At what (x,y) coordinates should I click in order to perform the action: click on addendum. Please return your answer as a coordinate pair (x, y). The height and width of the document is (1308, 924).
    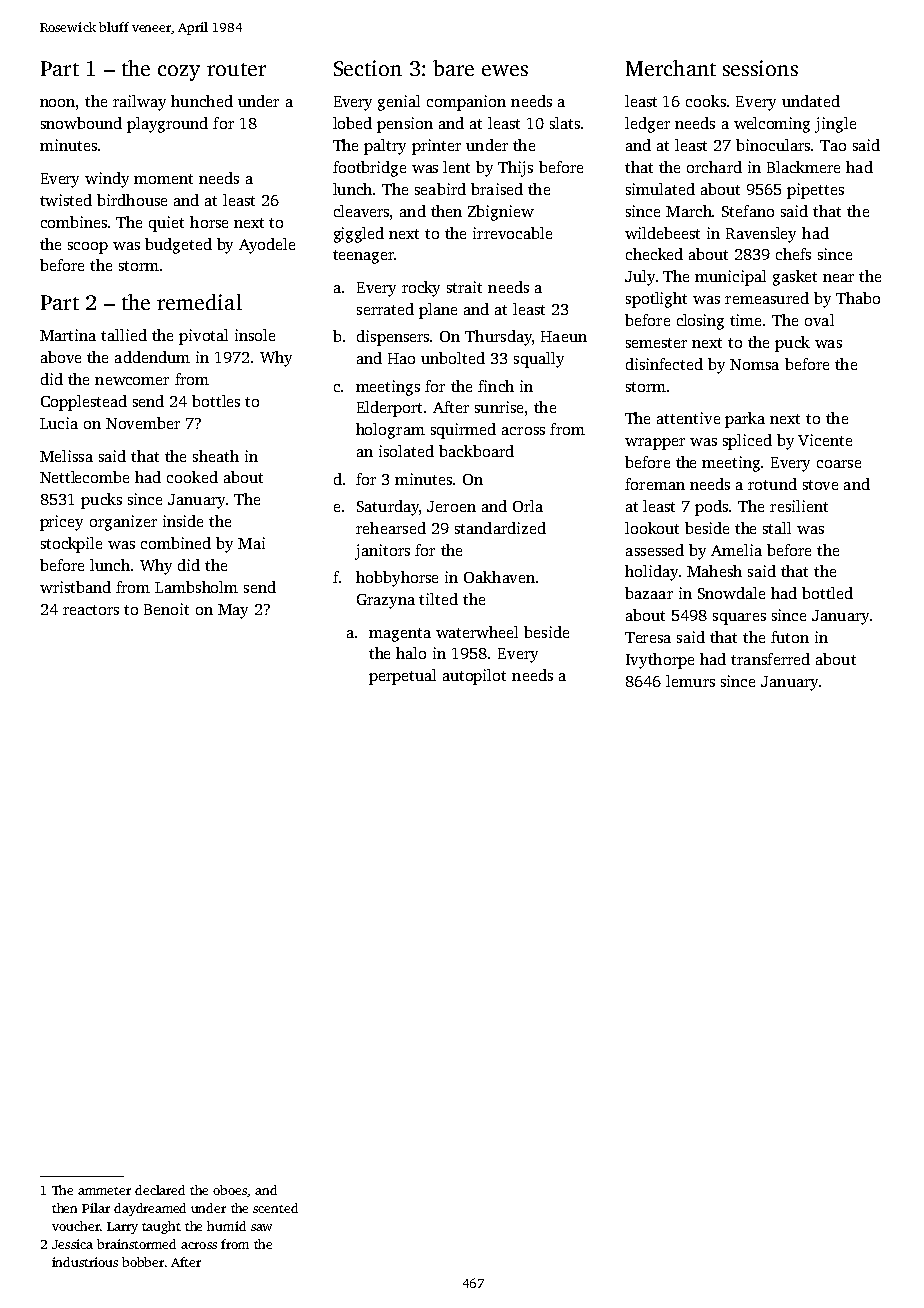
    Looking at the image, I should click on (152, 357).
